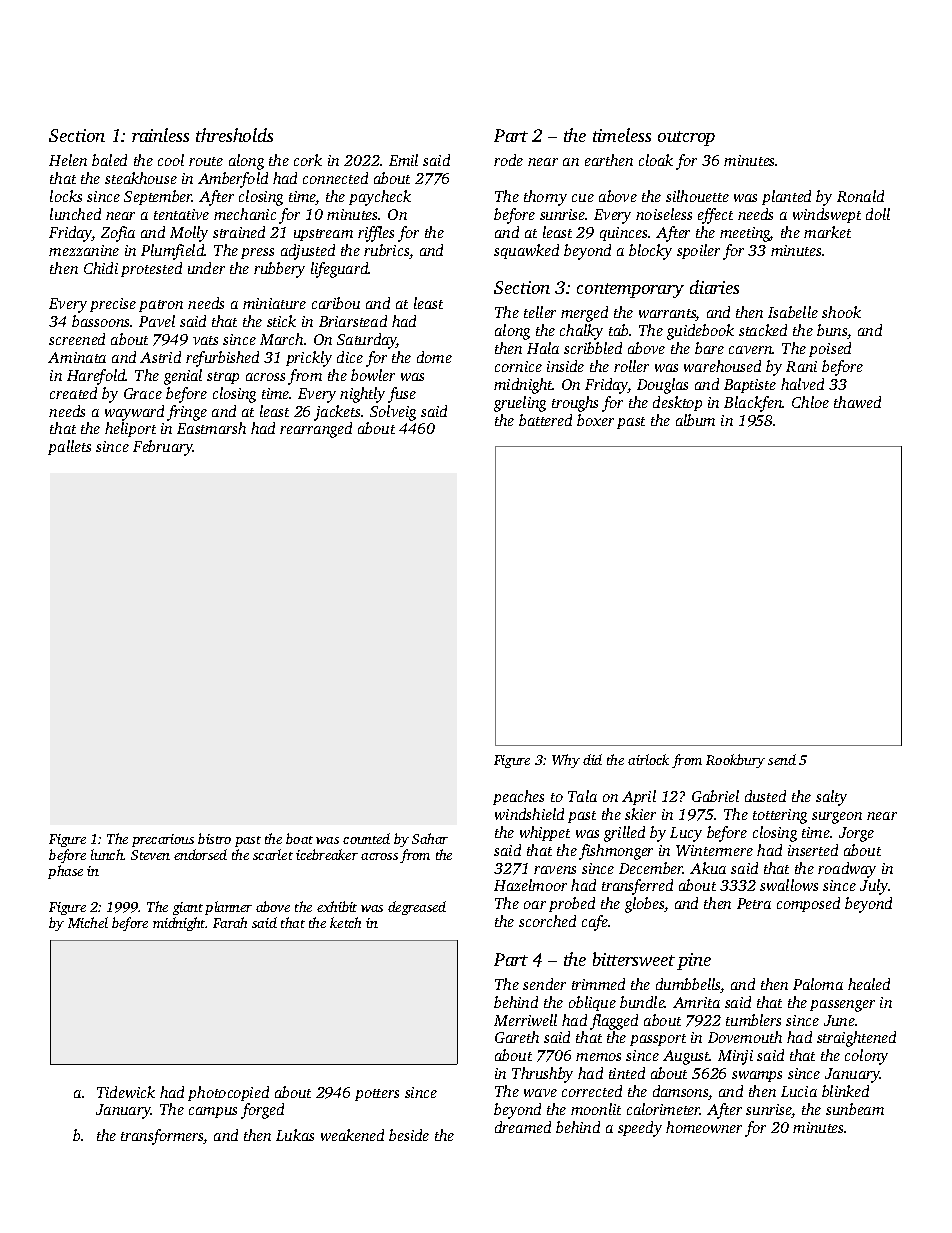  I want to click on Saturday, so click(367, 341).
